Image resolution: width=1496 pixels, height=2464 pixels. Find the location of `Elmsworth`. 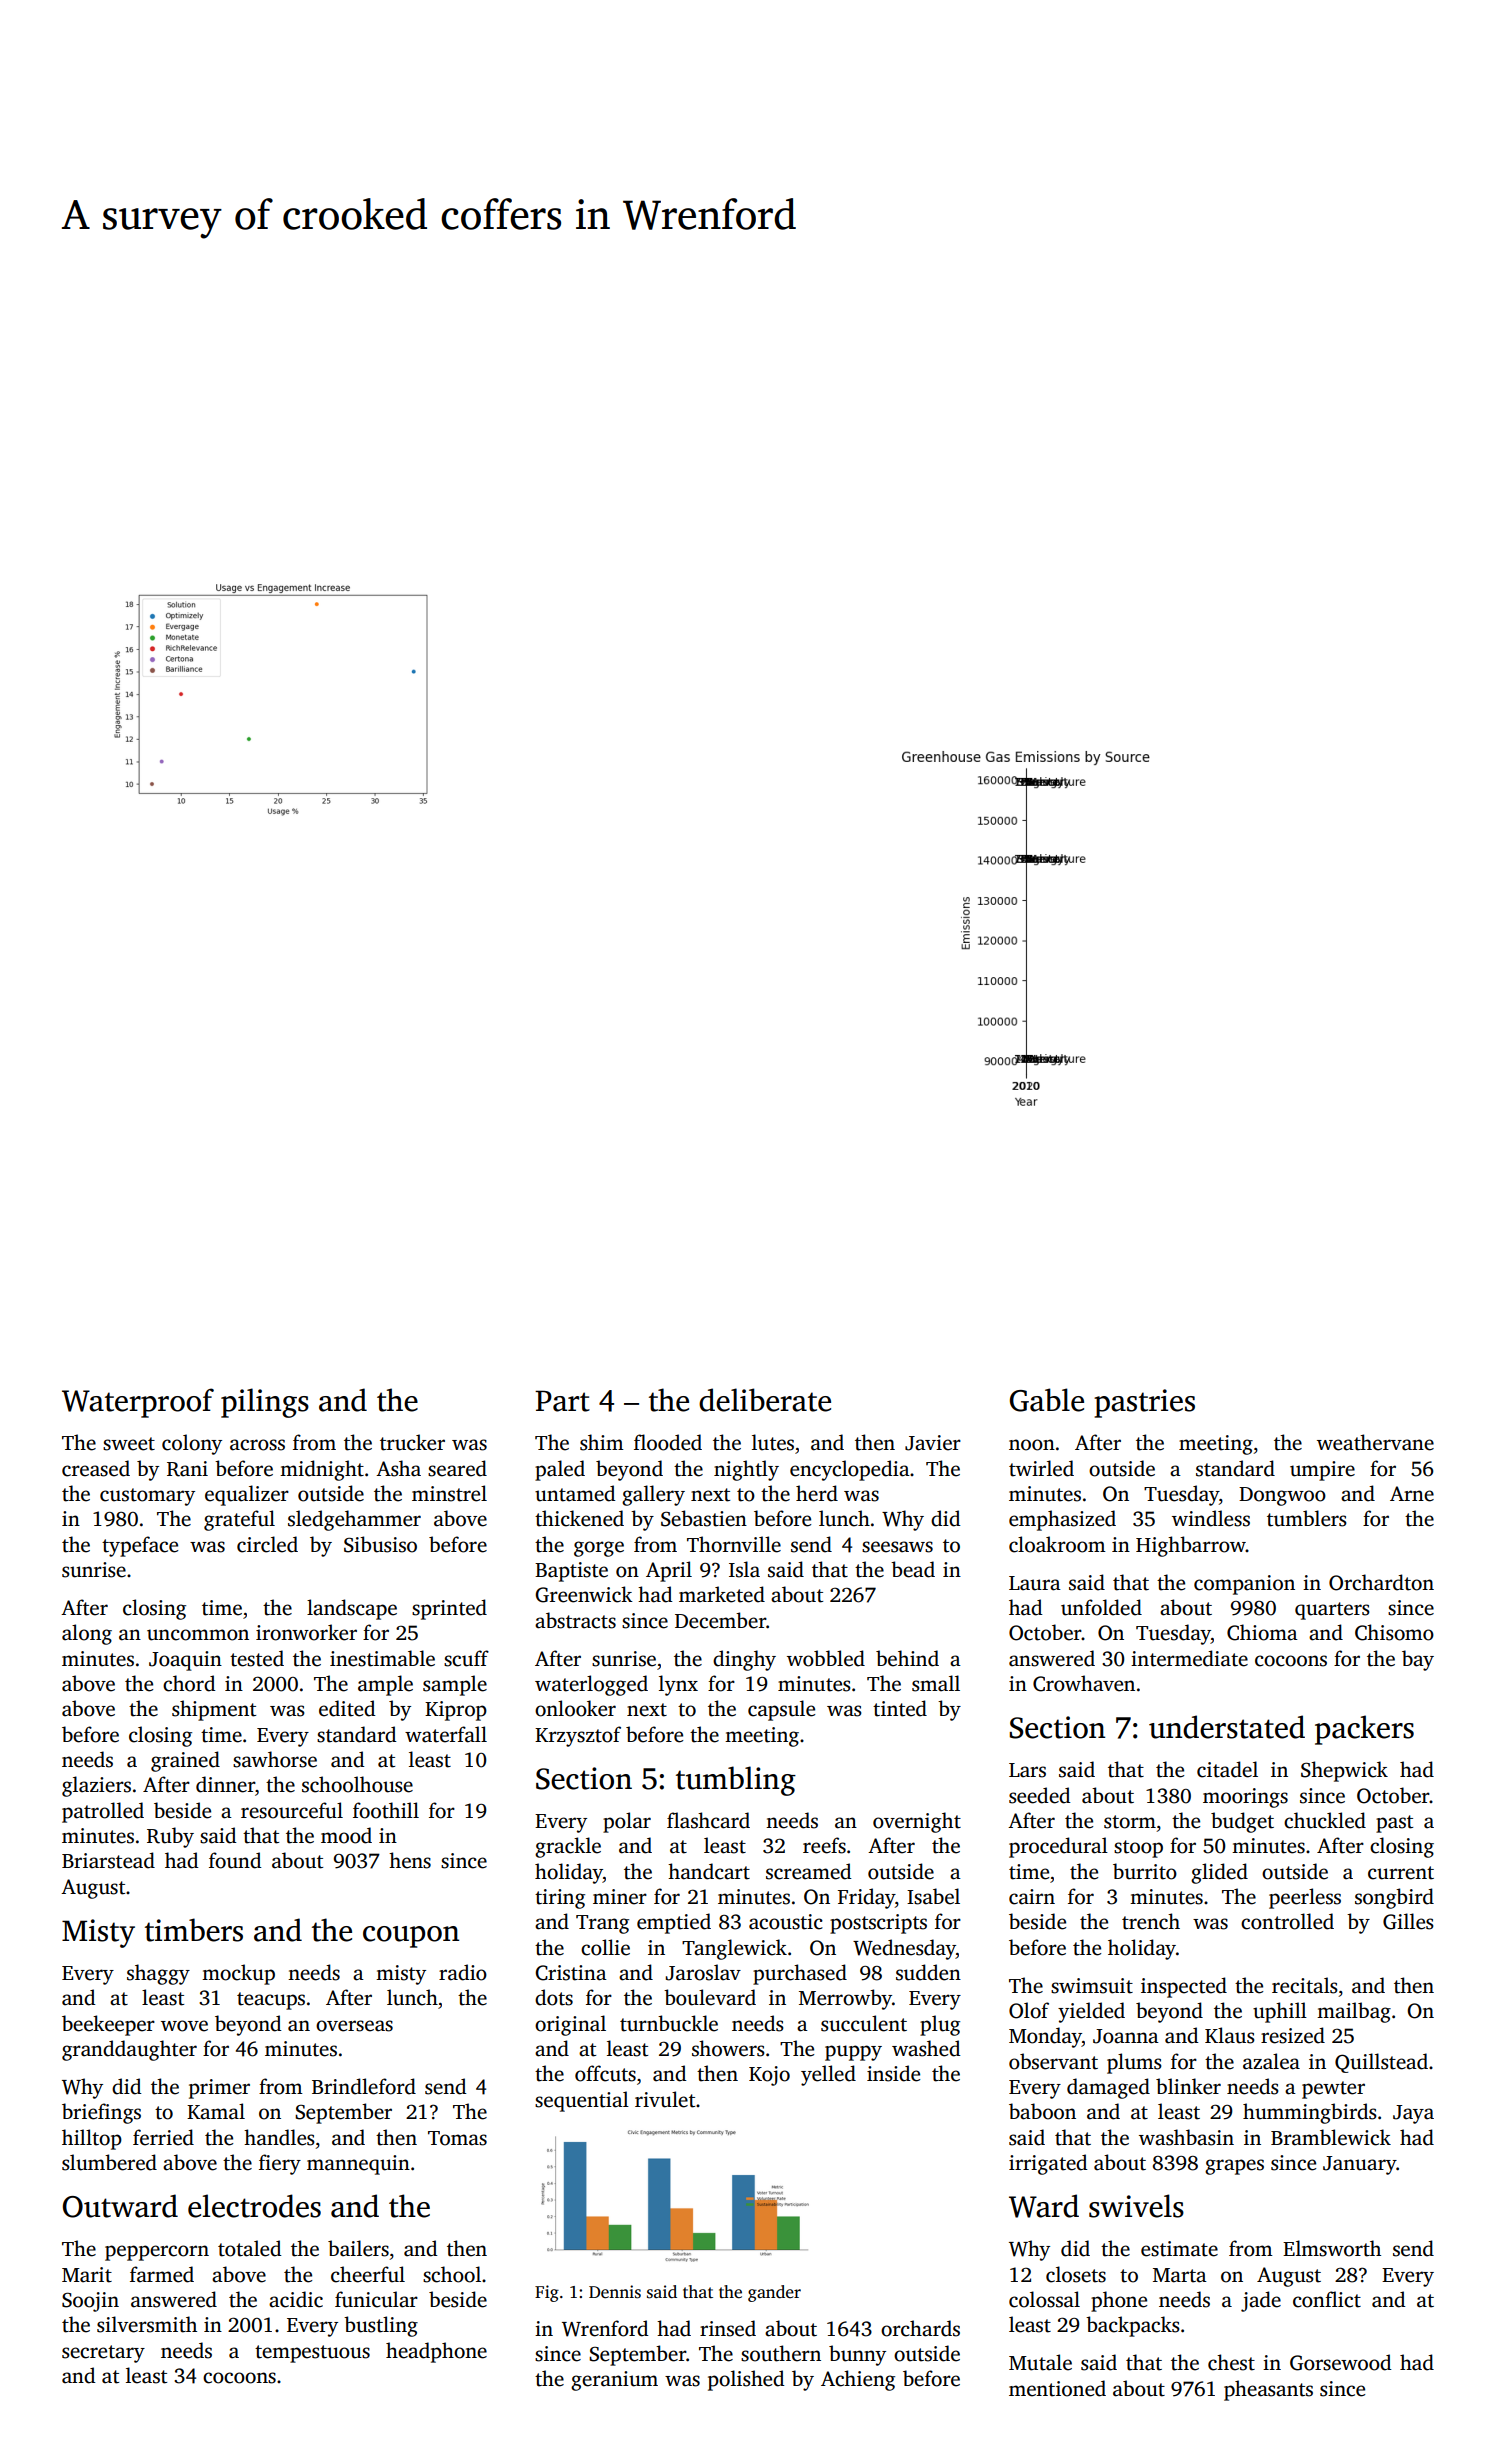

Elmsworth is located at coordinates (1332, 2248).
